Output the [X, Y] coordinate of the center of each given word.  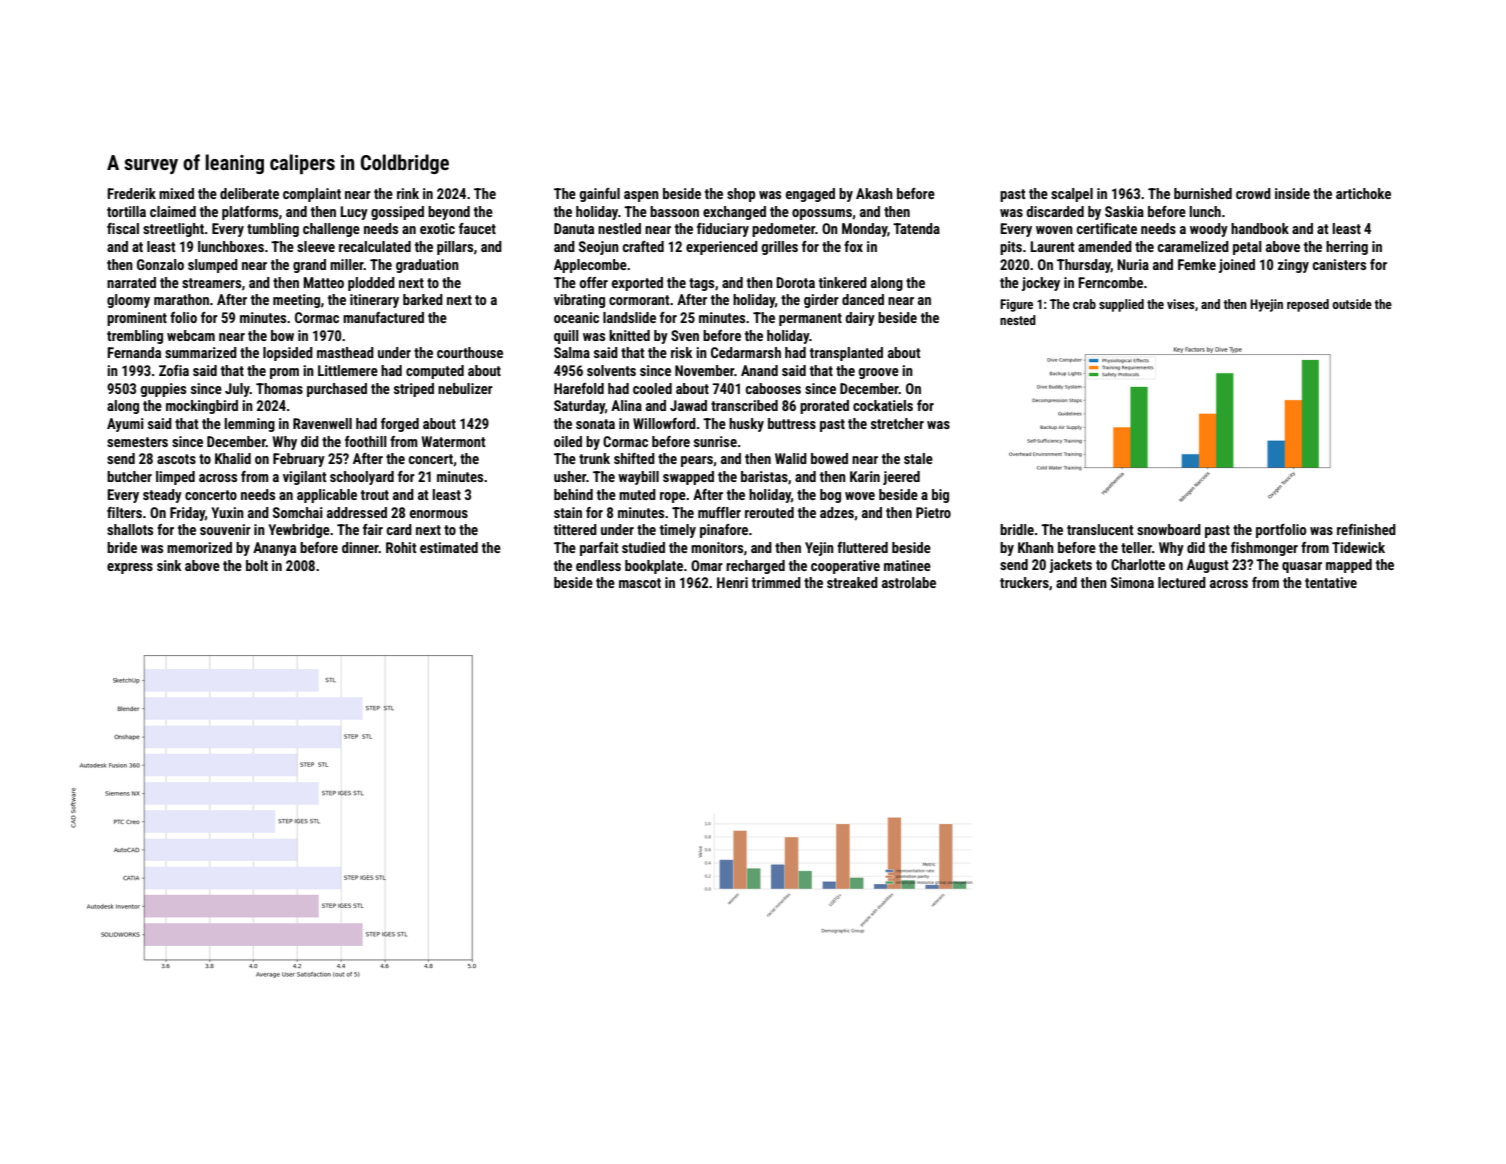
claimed [173, 211]
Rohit [401, 547]
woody [1209, 230]
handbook [1260, 228]
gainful [599, 195]
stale [918, 458]
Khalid [233, 458]
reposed [1308, 305]
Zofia [174, 370]
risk [681, 352]
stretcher [897, 423]
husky [746, 425]
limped [175, 478]
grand [309, 266]
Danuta [574, 228]
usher [570, 476]
